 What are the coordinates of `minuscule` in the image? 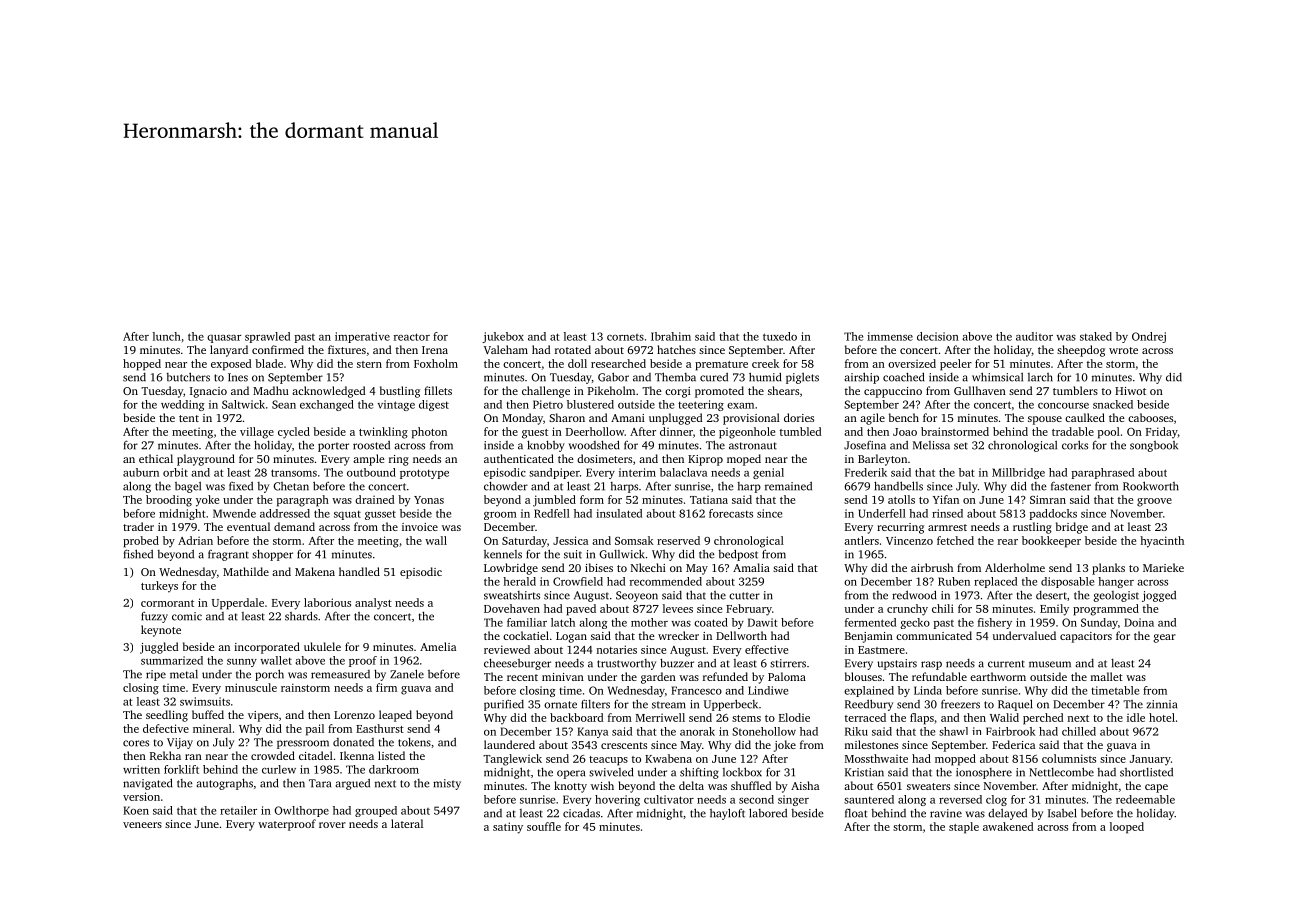 It's located at (251, 687).
